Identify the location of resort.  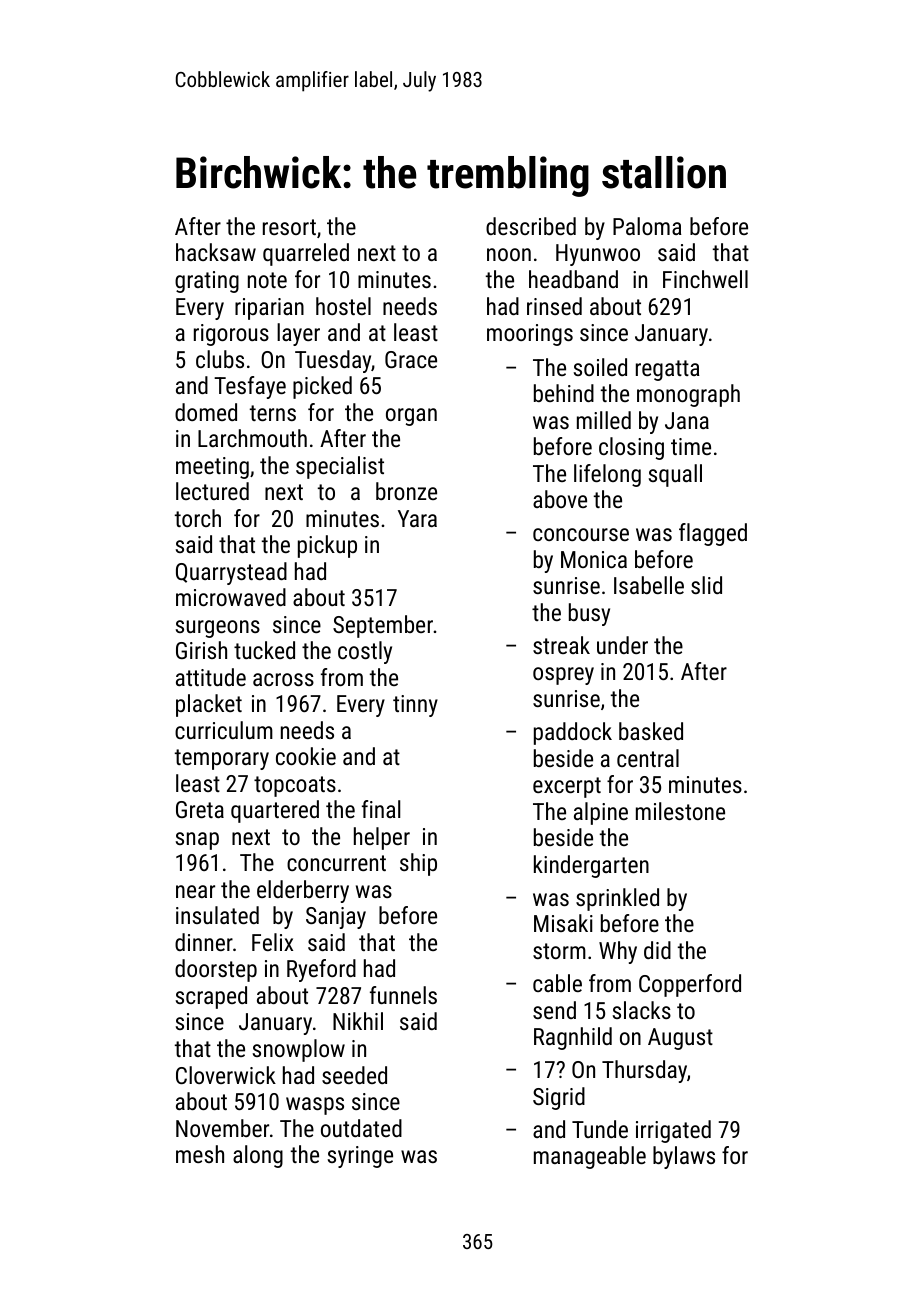
(289, 227).
